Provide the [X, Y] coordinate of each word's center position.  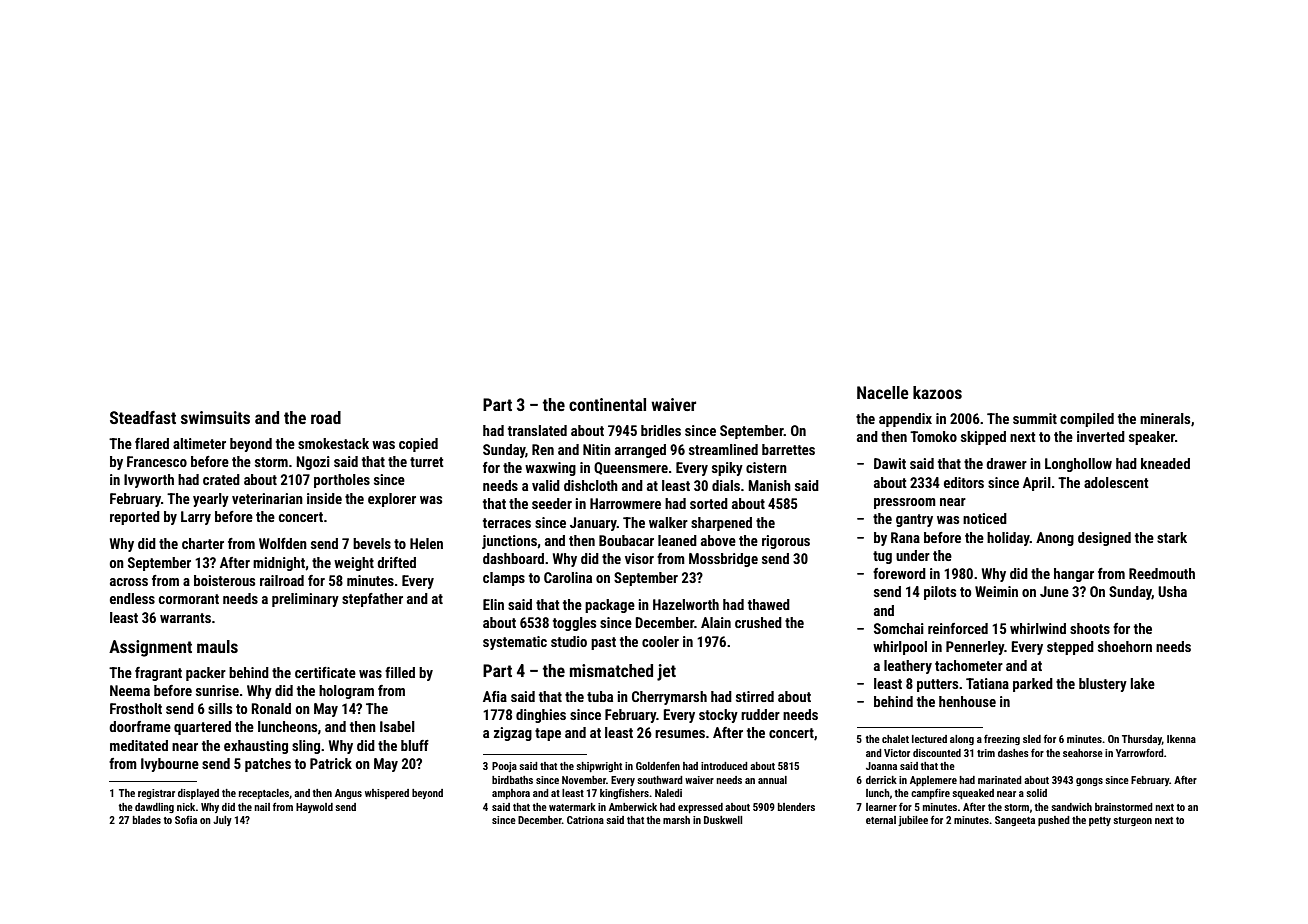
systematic [515, 643]
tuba [600, 696]
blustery [1103, 685]
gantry [914, 520]
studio [569, 641]
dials [726, 485]
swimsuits [215, 417]
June [1054, 591]
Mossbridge [723, 560]
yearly [211, 500]
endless [132, 598]
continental [607, 404]
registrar [156, 794]
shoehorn [1125, 646]
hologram [346, 692]
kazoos [937, 392]
